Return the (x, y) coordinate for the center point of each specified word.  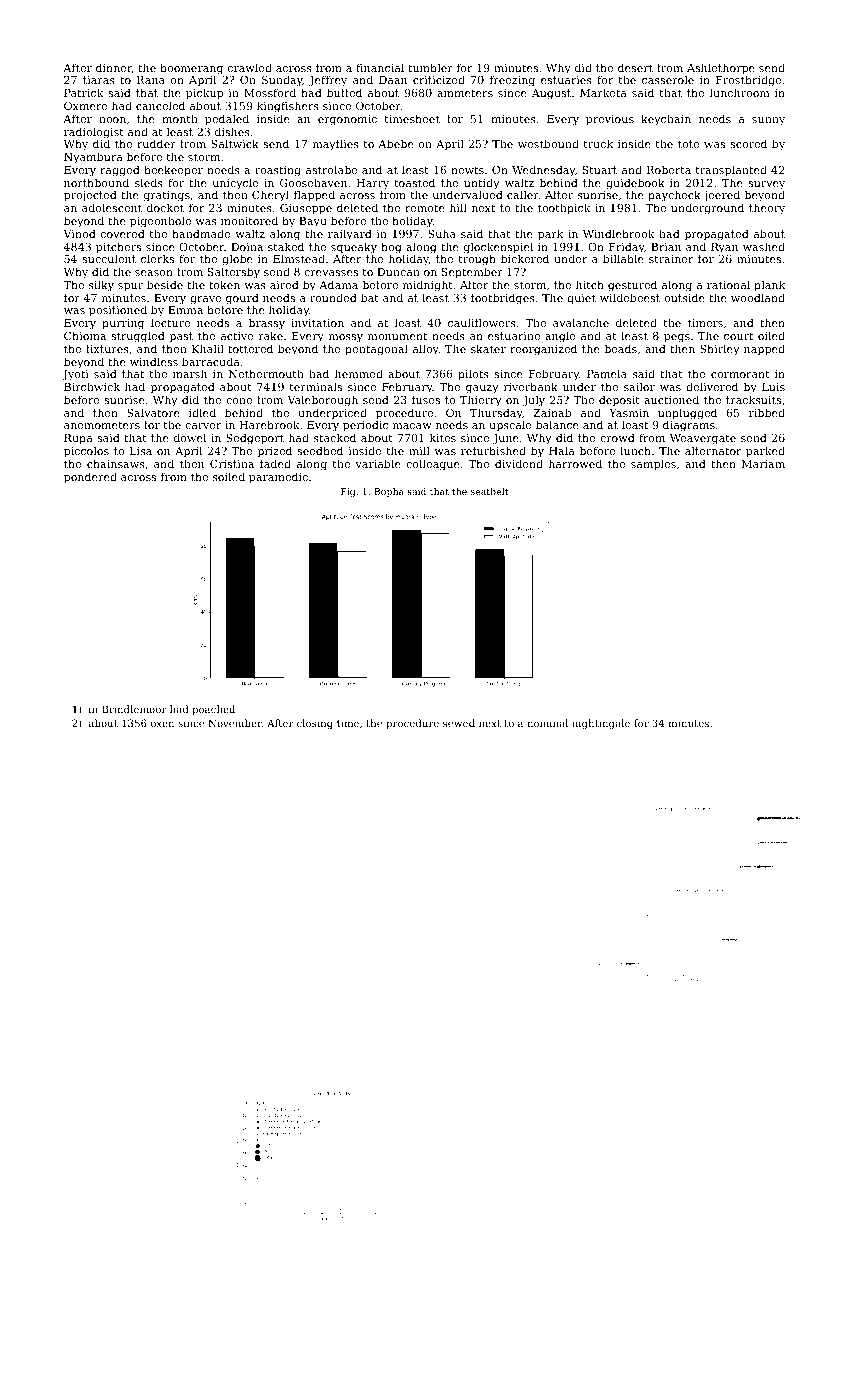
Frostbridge (748, 81)
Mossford (270, 92)
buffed (344, 92)
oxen (162, 724)
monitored (249, 220)
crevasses (331, 273)
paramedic (278, 478)
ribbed (767, 412)
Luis (773, 387)
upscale (510, 426)
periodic (365, 426)
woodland (758, 297)
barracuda (211, 361)
